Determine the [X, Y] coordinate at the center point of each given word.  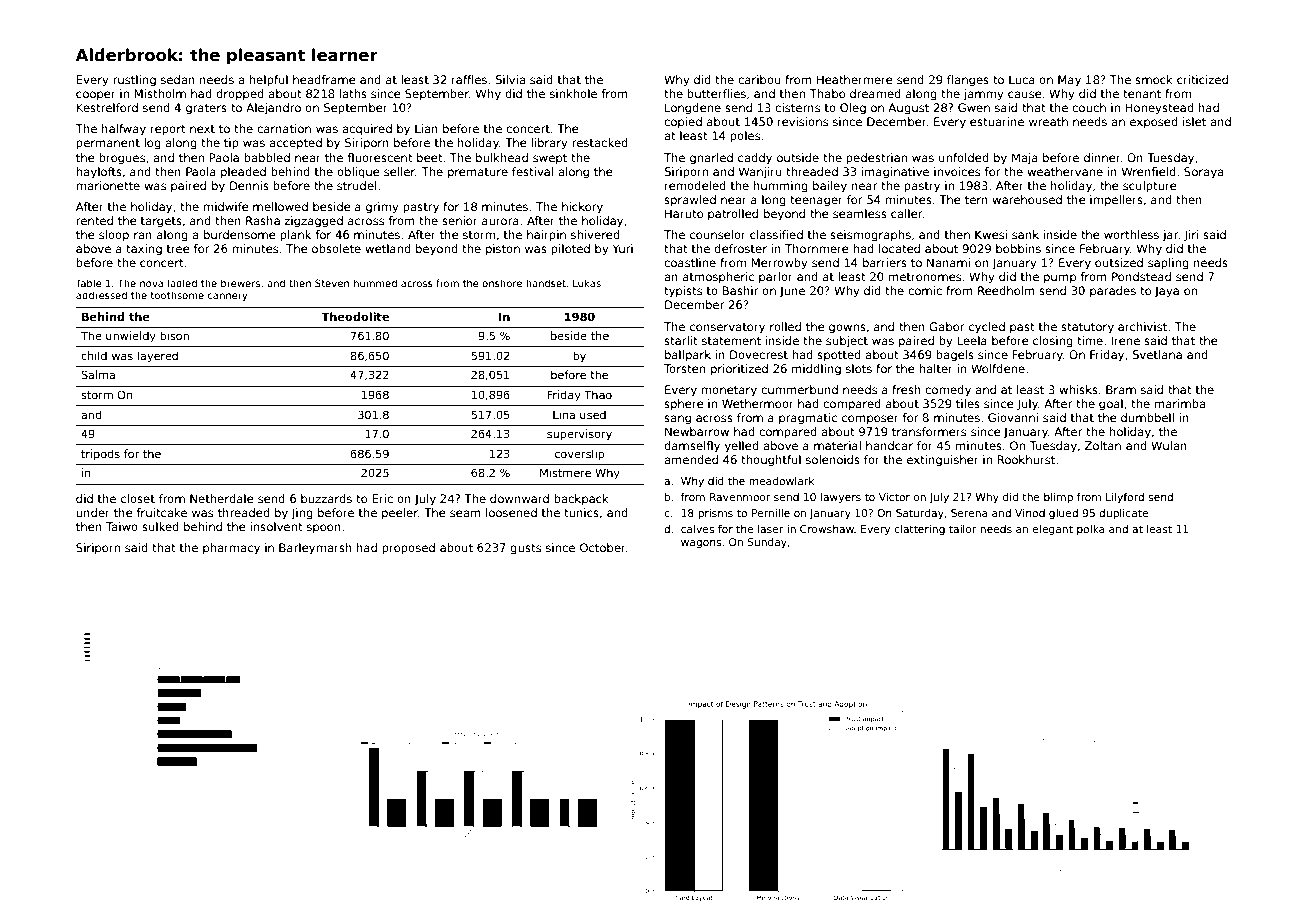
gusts [525, 549]
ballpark [688, 356]
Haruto [684, 213]
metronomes [925, 277]
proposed [408, 549]
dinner [1102, 157]
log [152, 144]
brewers [240, 283]
